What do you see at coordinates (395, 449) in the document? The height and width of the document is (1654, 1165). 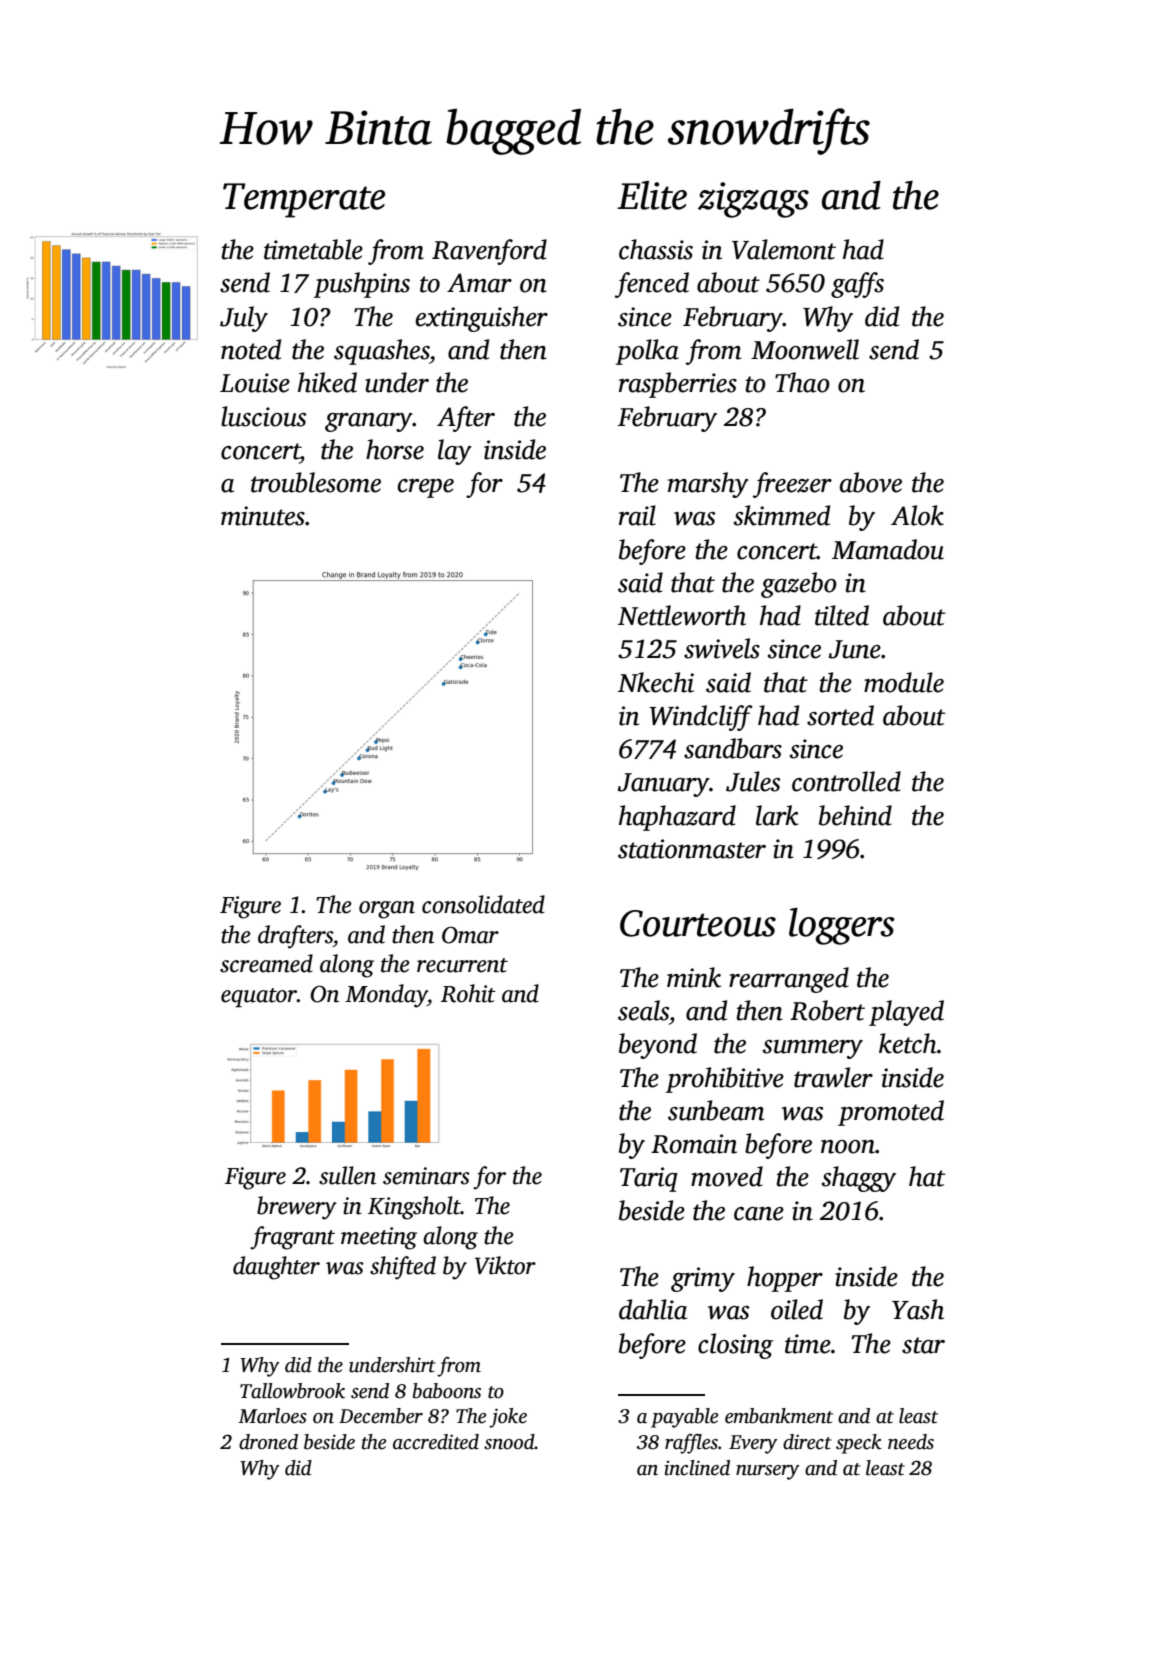 I see `horse` at bounding box center [395, 449].
